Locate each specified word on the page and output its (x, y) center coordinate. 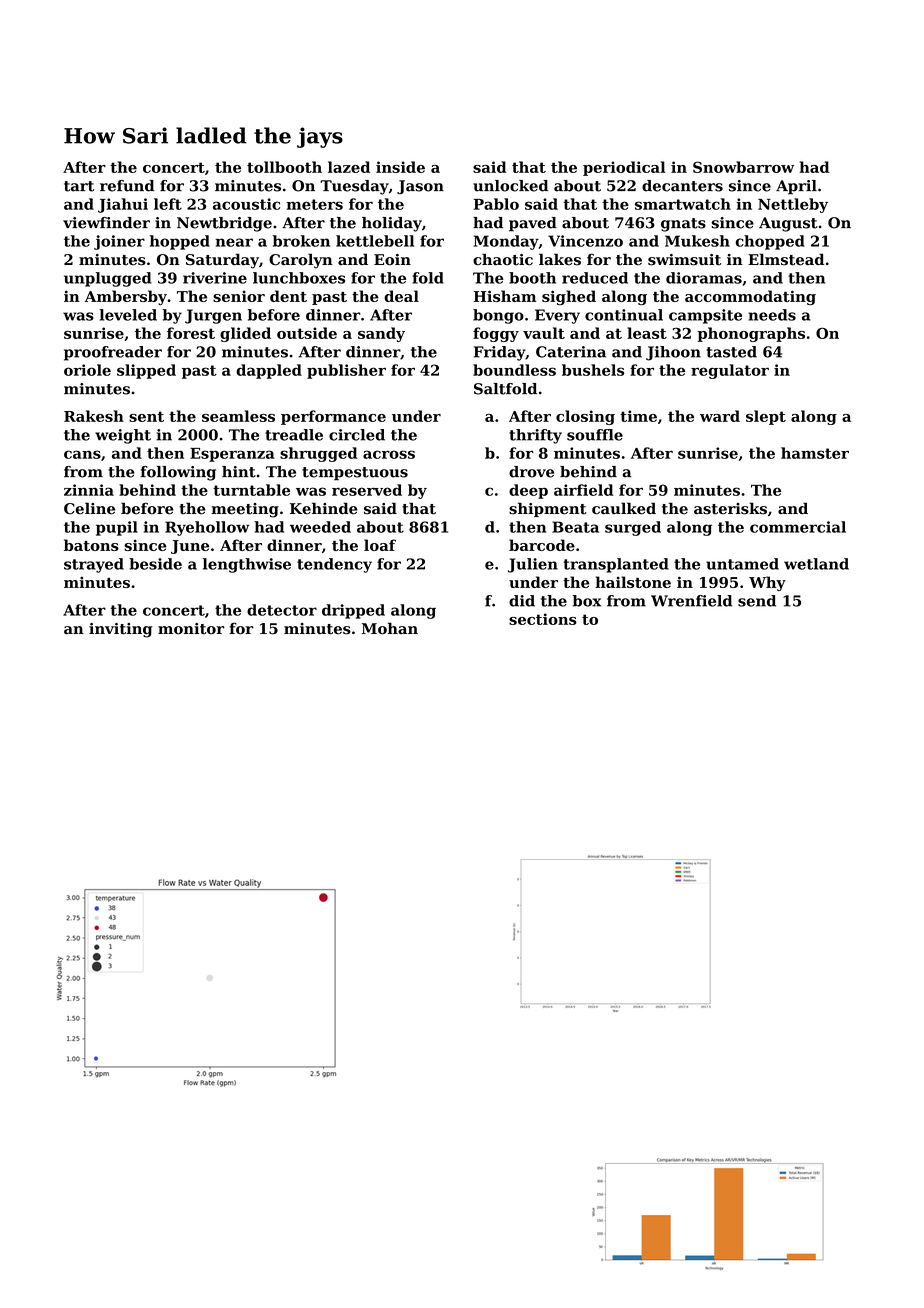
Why (767, 583)
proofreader (113, 353)
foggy (496, 334)
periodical (624, 168)
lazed (349, 167)
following (178, 473)
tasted (731, 352)
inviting (120, 630)
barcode (542, 545)
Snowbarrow (743, 167)
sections (543, 619)
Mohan (390, 628)
